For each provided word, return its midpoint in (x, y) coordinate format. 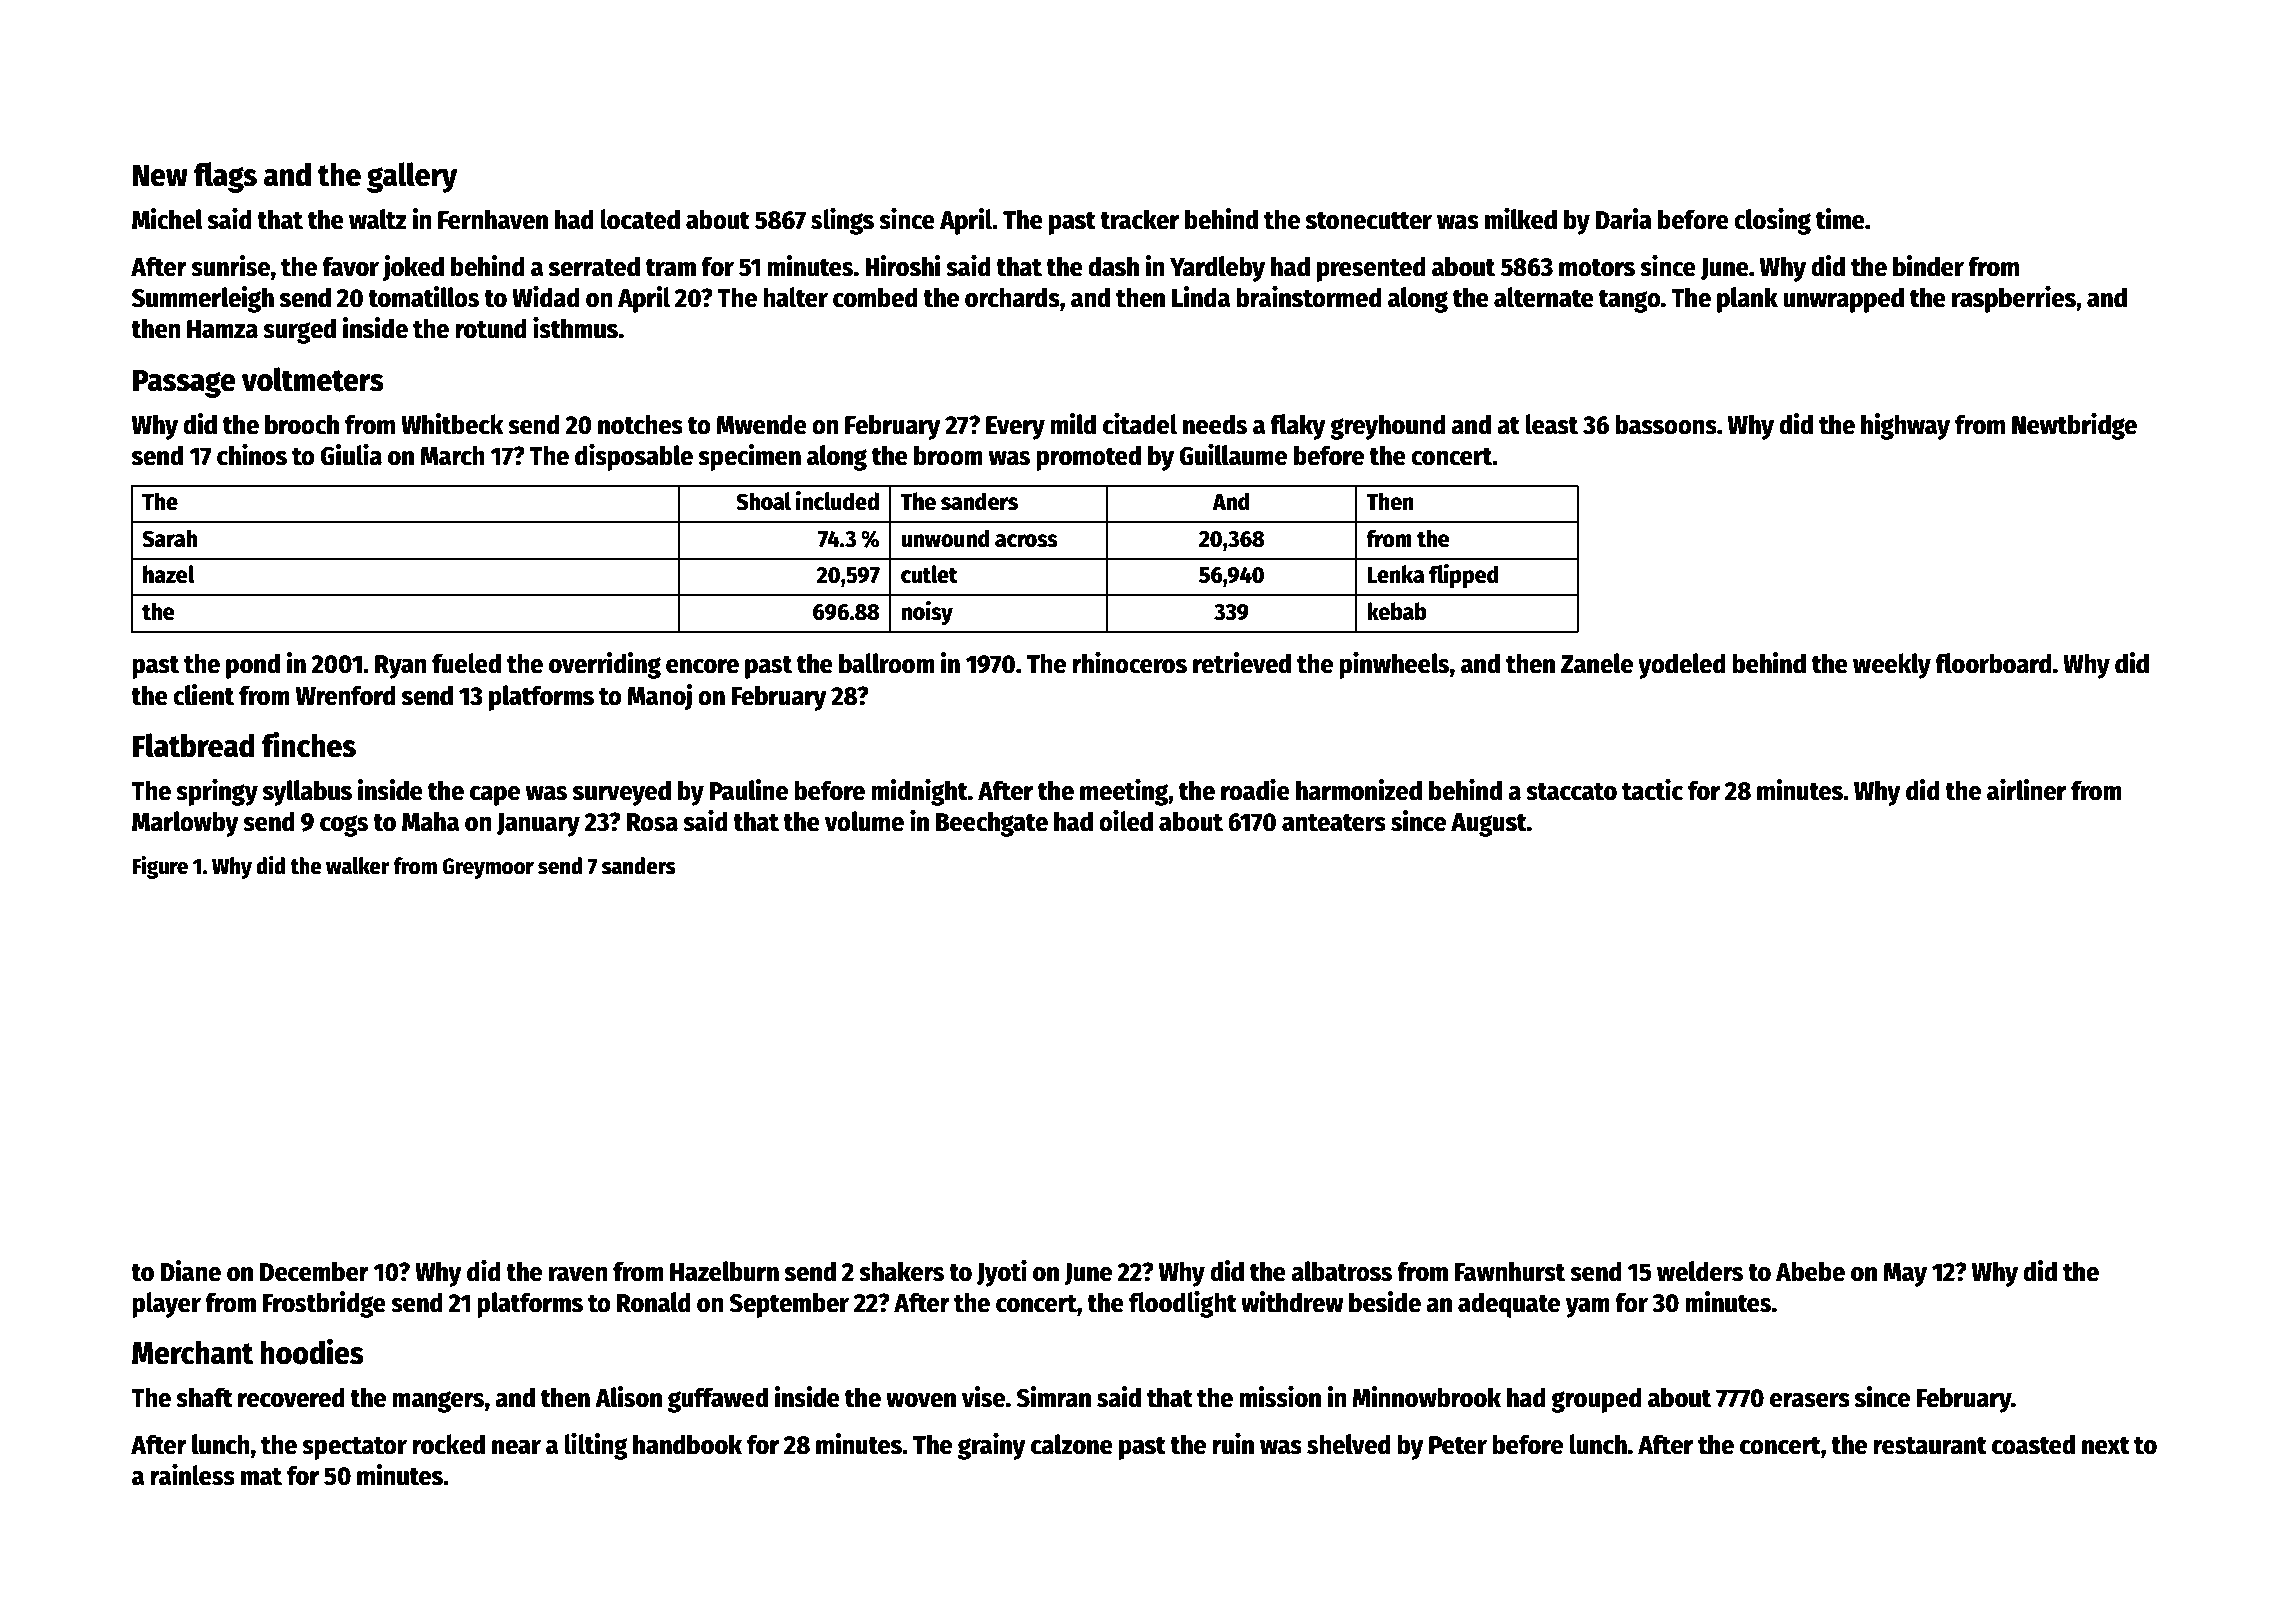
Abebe (1810, 1271)
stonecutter (1369, 221)
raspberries (2014, 299)
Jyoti (1002, 1273)
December (314, 1271)
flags (225, 177)
